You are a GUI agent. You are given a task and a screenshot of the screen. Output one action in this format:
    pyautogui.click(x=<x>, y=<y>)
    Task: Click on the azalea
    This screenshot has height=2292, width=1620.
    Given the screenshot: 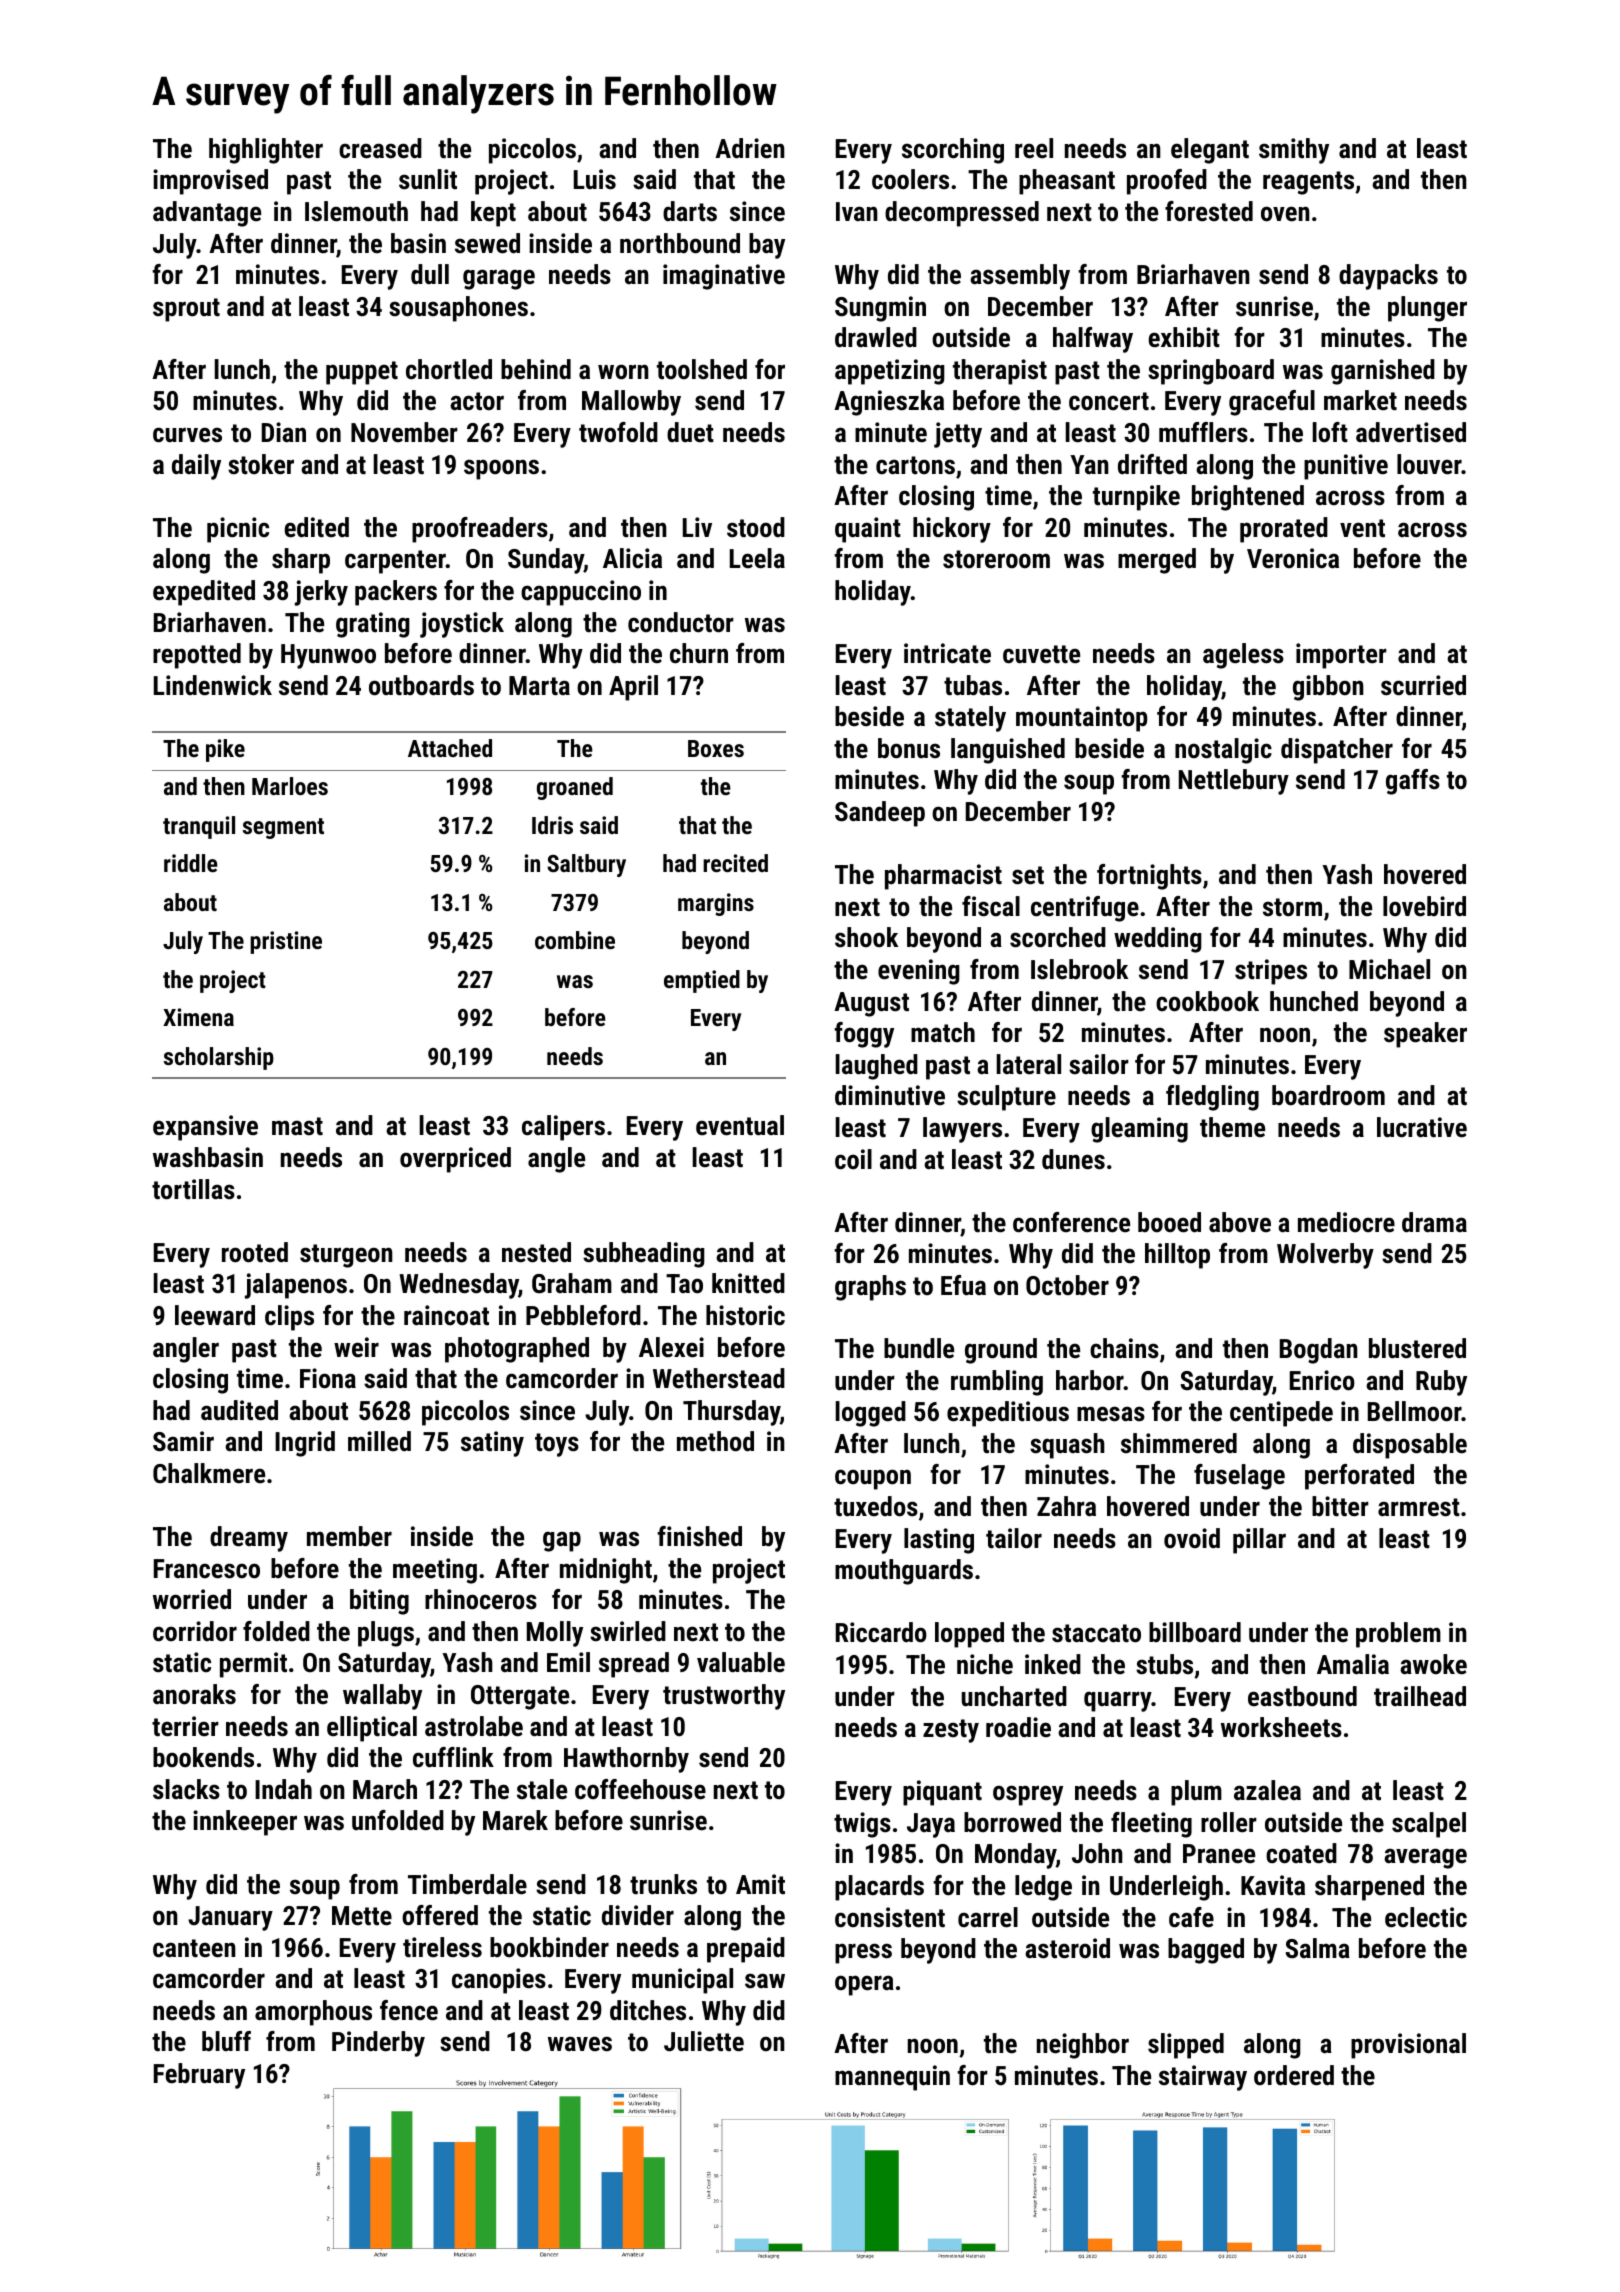 What is the action you would take?
    pyautogui.click(x=1267, y=1790)
